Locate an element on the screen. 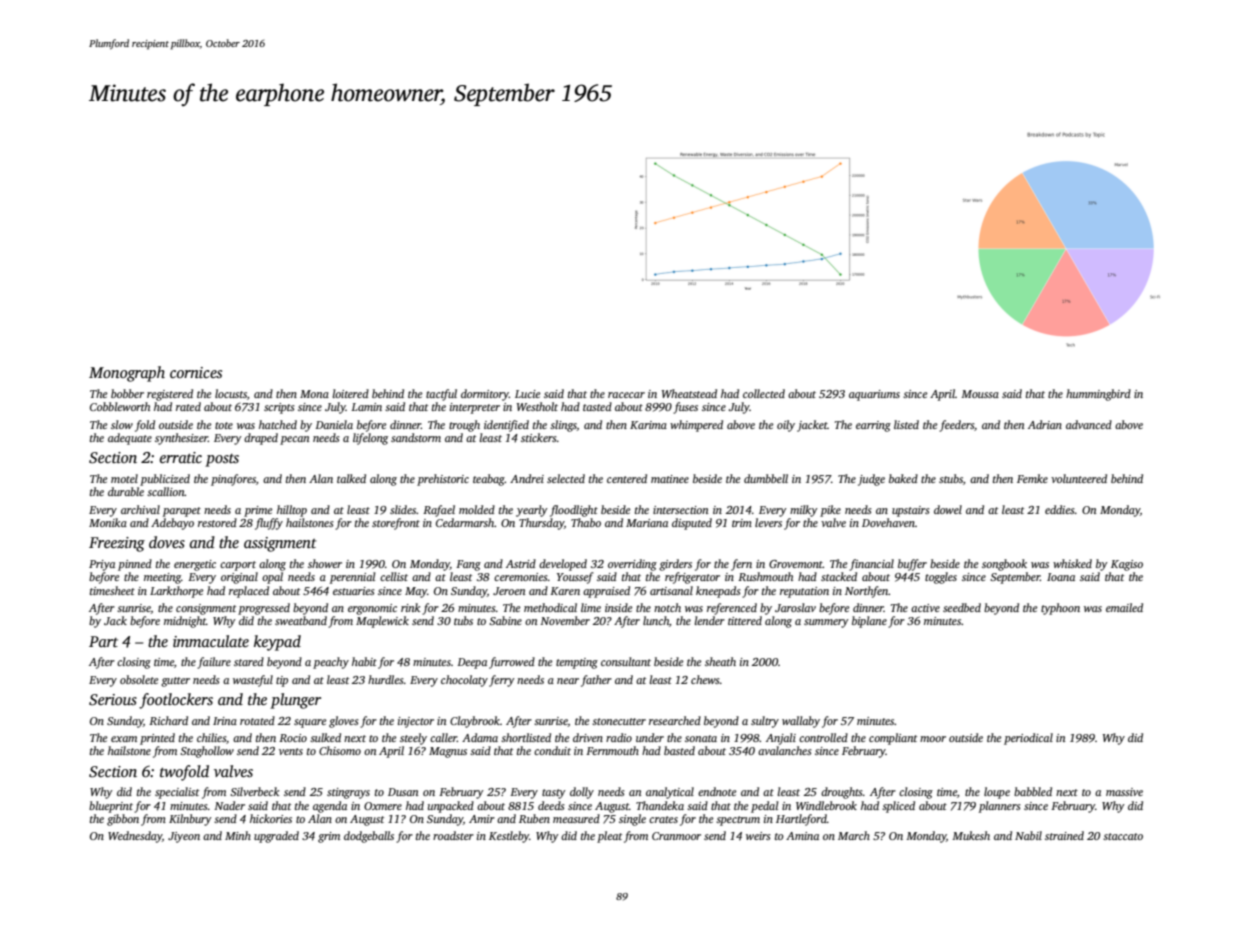 The width and height of the screenshot is (1233, 952). Astrid is located at coordinates (521, 563).
